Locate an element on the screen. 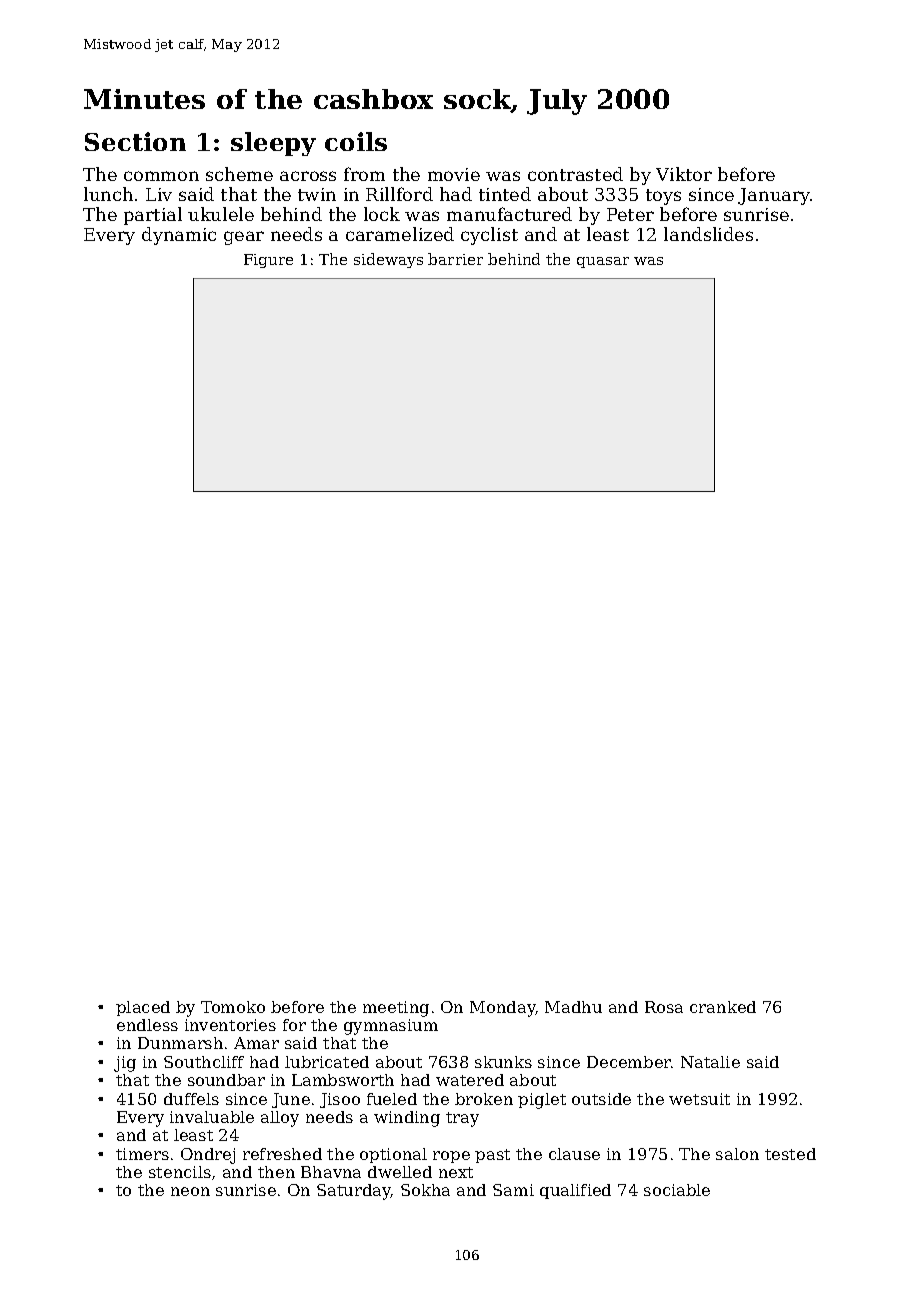 Image resolution: width=908 pixels, height=1316 pixels. landslides is located at coordinates (708, 234).
